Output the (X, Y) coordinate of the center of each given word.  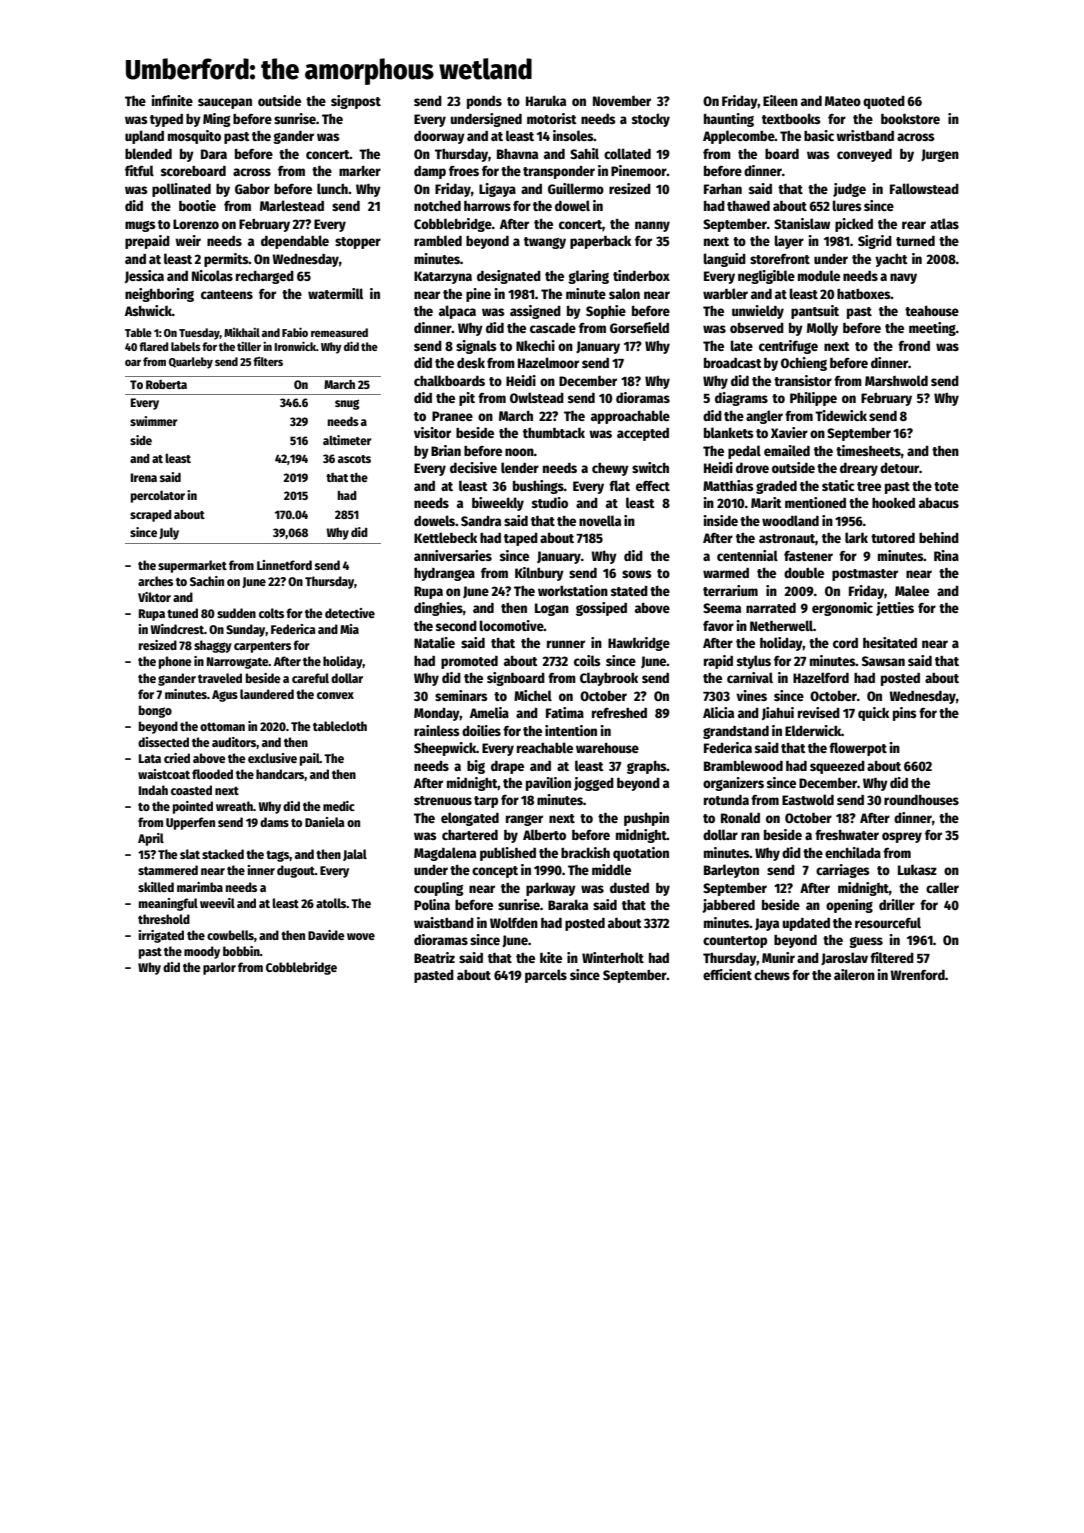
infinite (172, 100)
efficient (727, 974)
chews (772, 975)
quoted (884, 102)
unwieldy (758, 312)
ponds (484, 102)
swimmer (153, 421)
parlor (219, 968)
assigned (535, 312)
